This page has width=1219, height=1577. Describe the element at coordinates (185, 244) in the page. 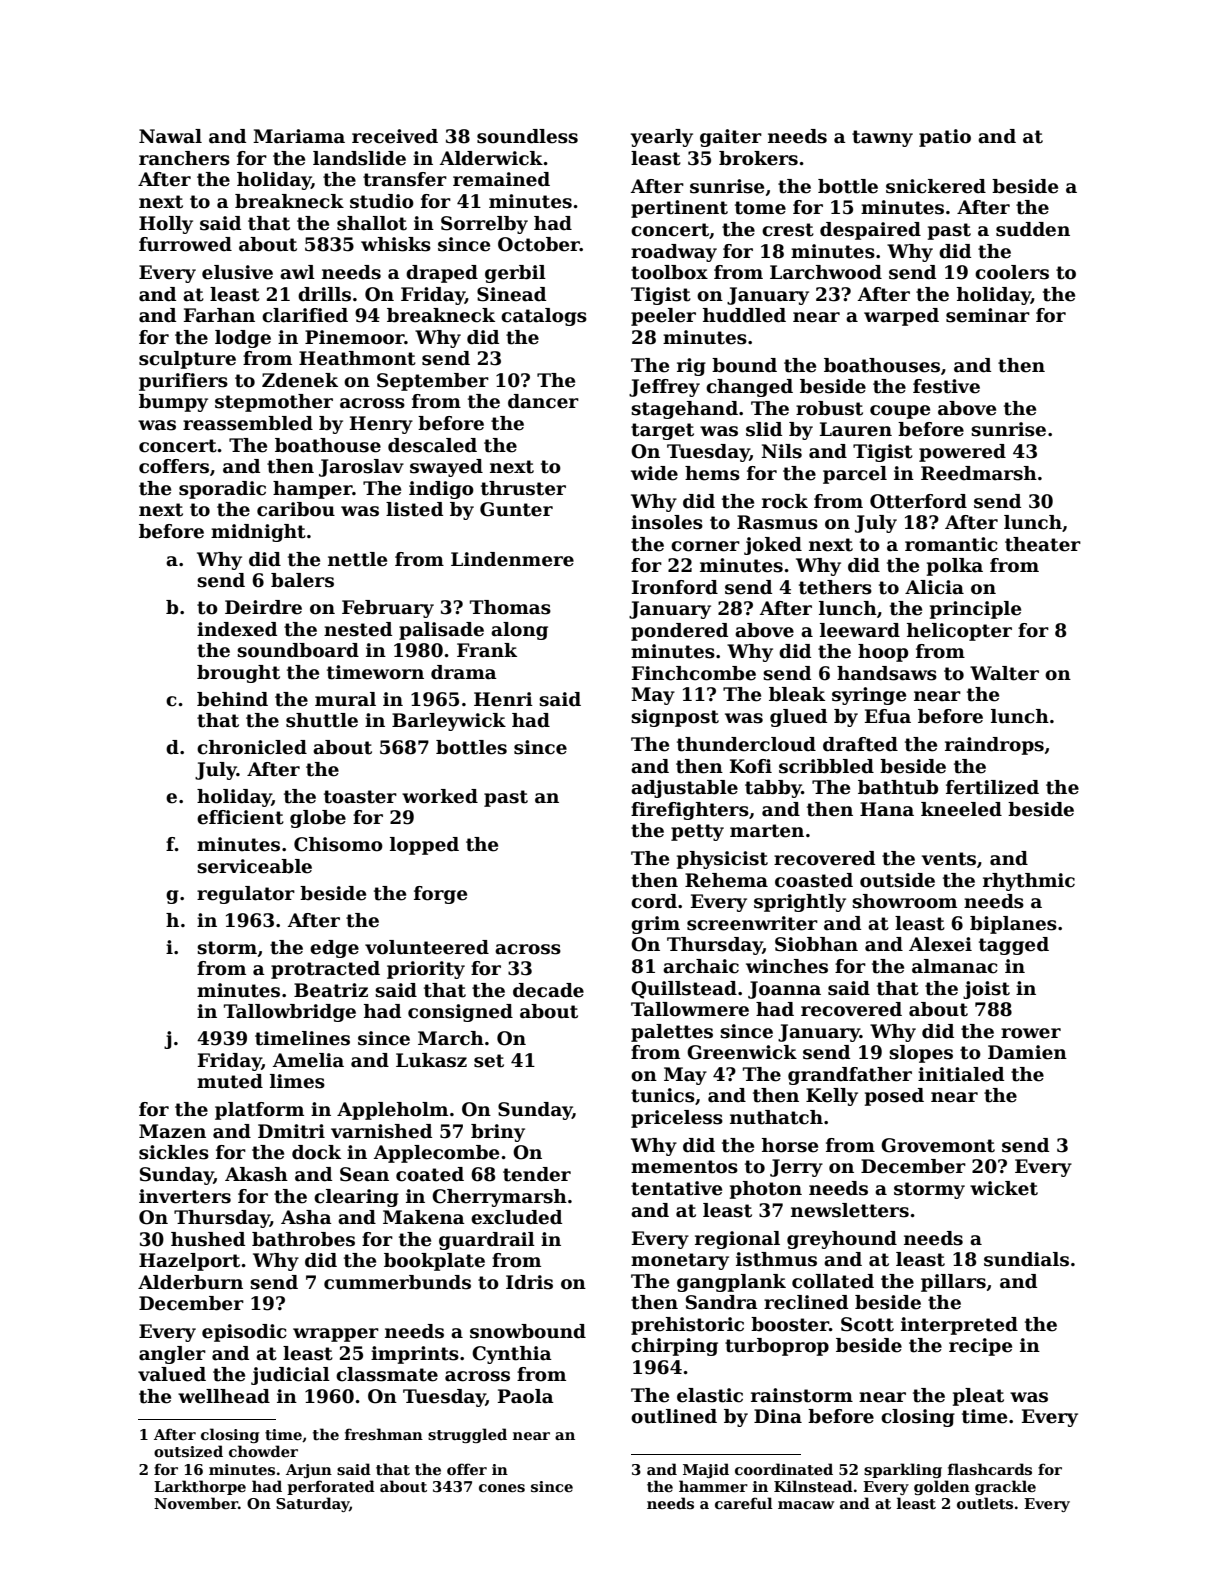

I see `furrowed` at that location.
